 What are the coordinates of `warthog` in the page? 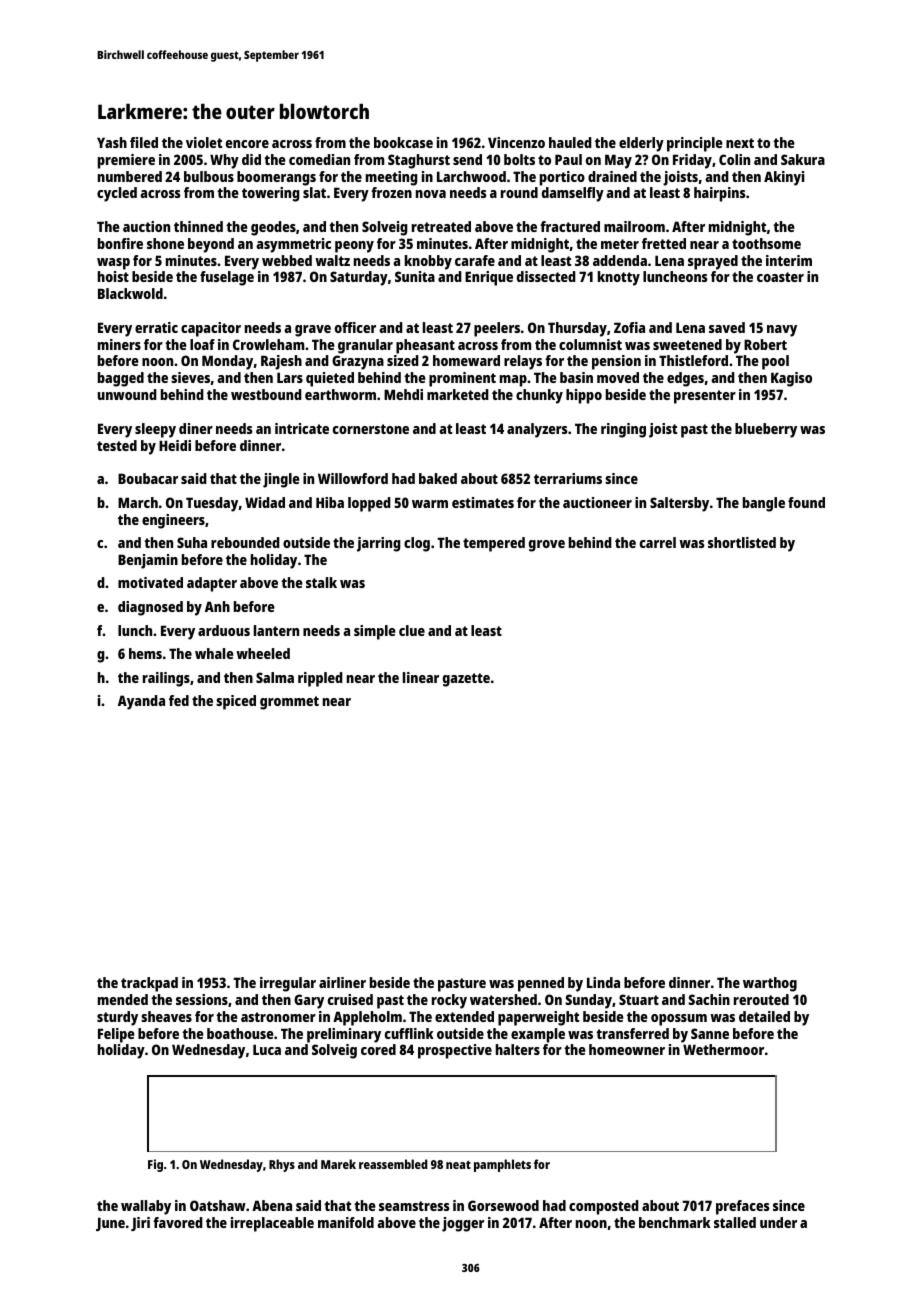 It's located at (770, 984).
